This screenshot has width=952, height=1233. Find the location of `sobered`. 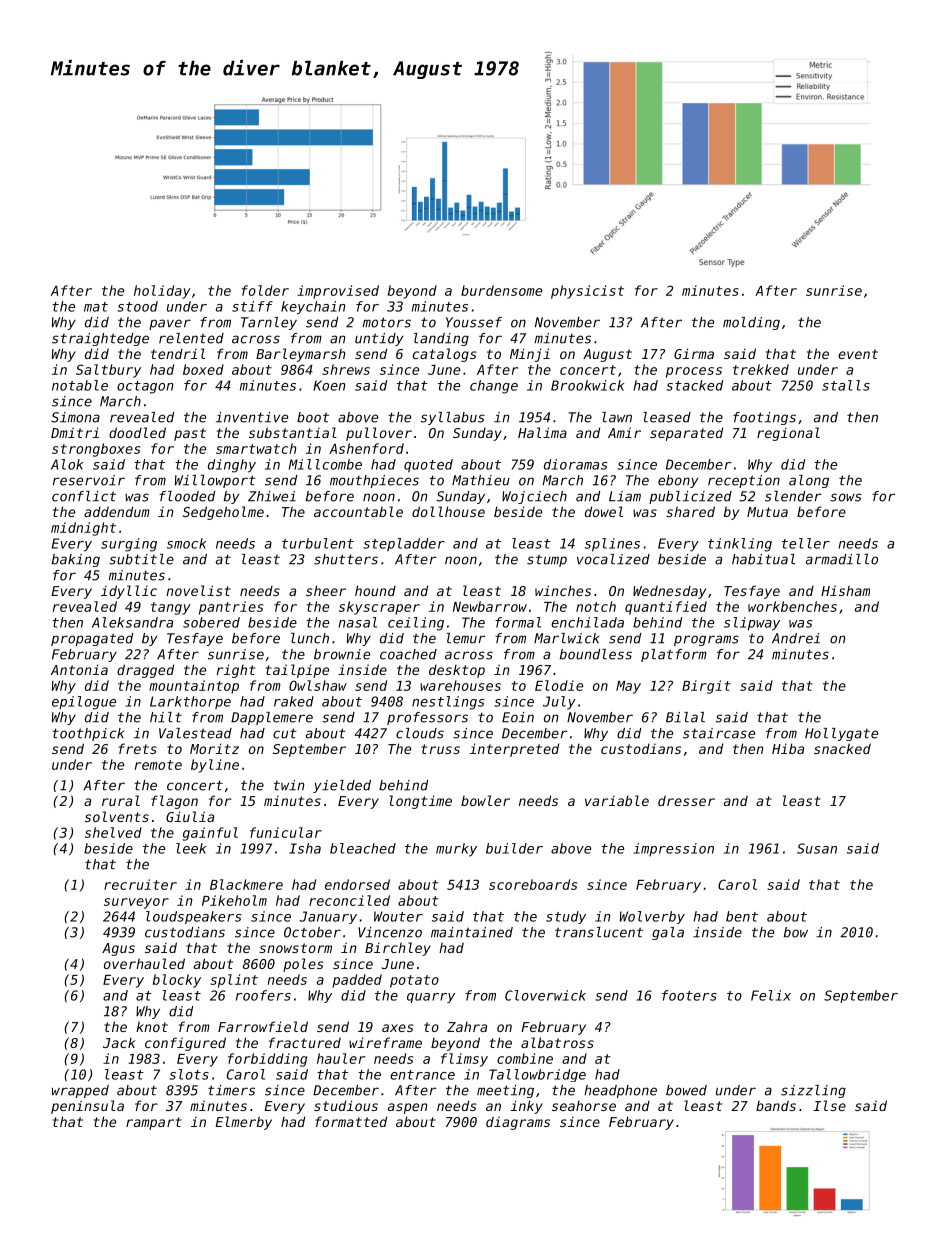

sobered is located at coordinates (211, 622).
